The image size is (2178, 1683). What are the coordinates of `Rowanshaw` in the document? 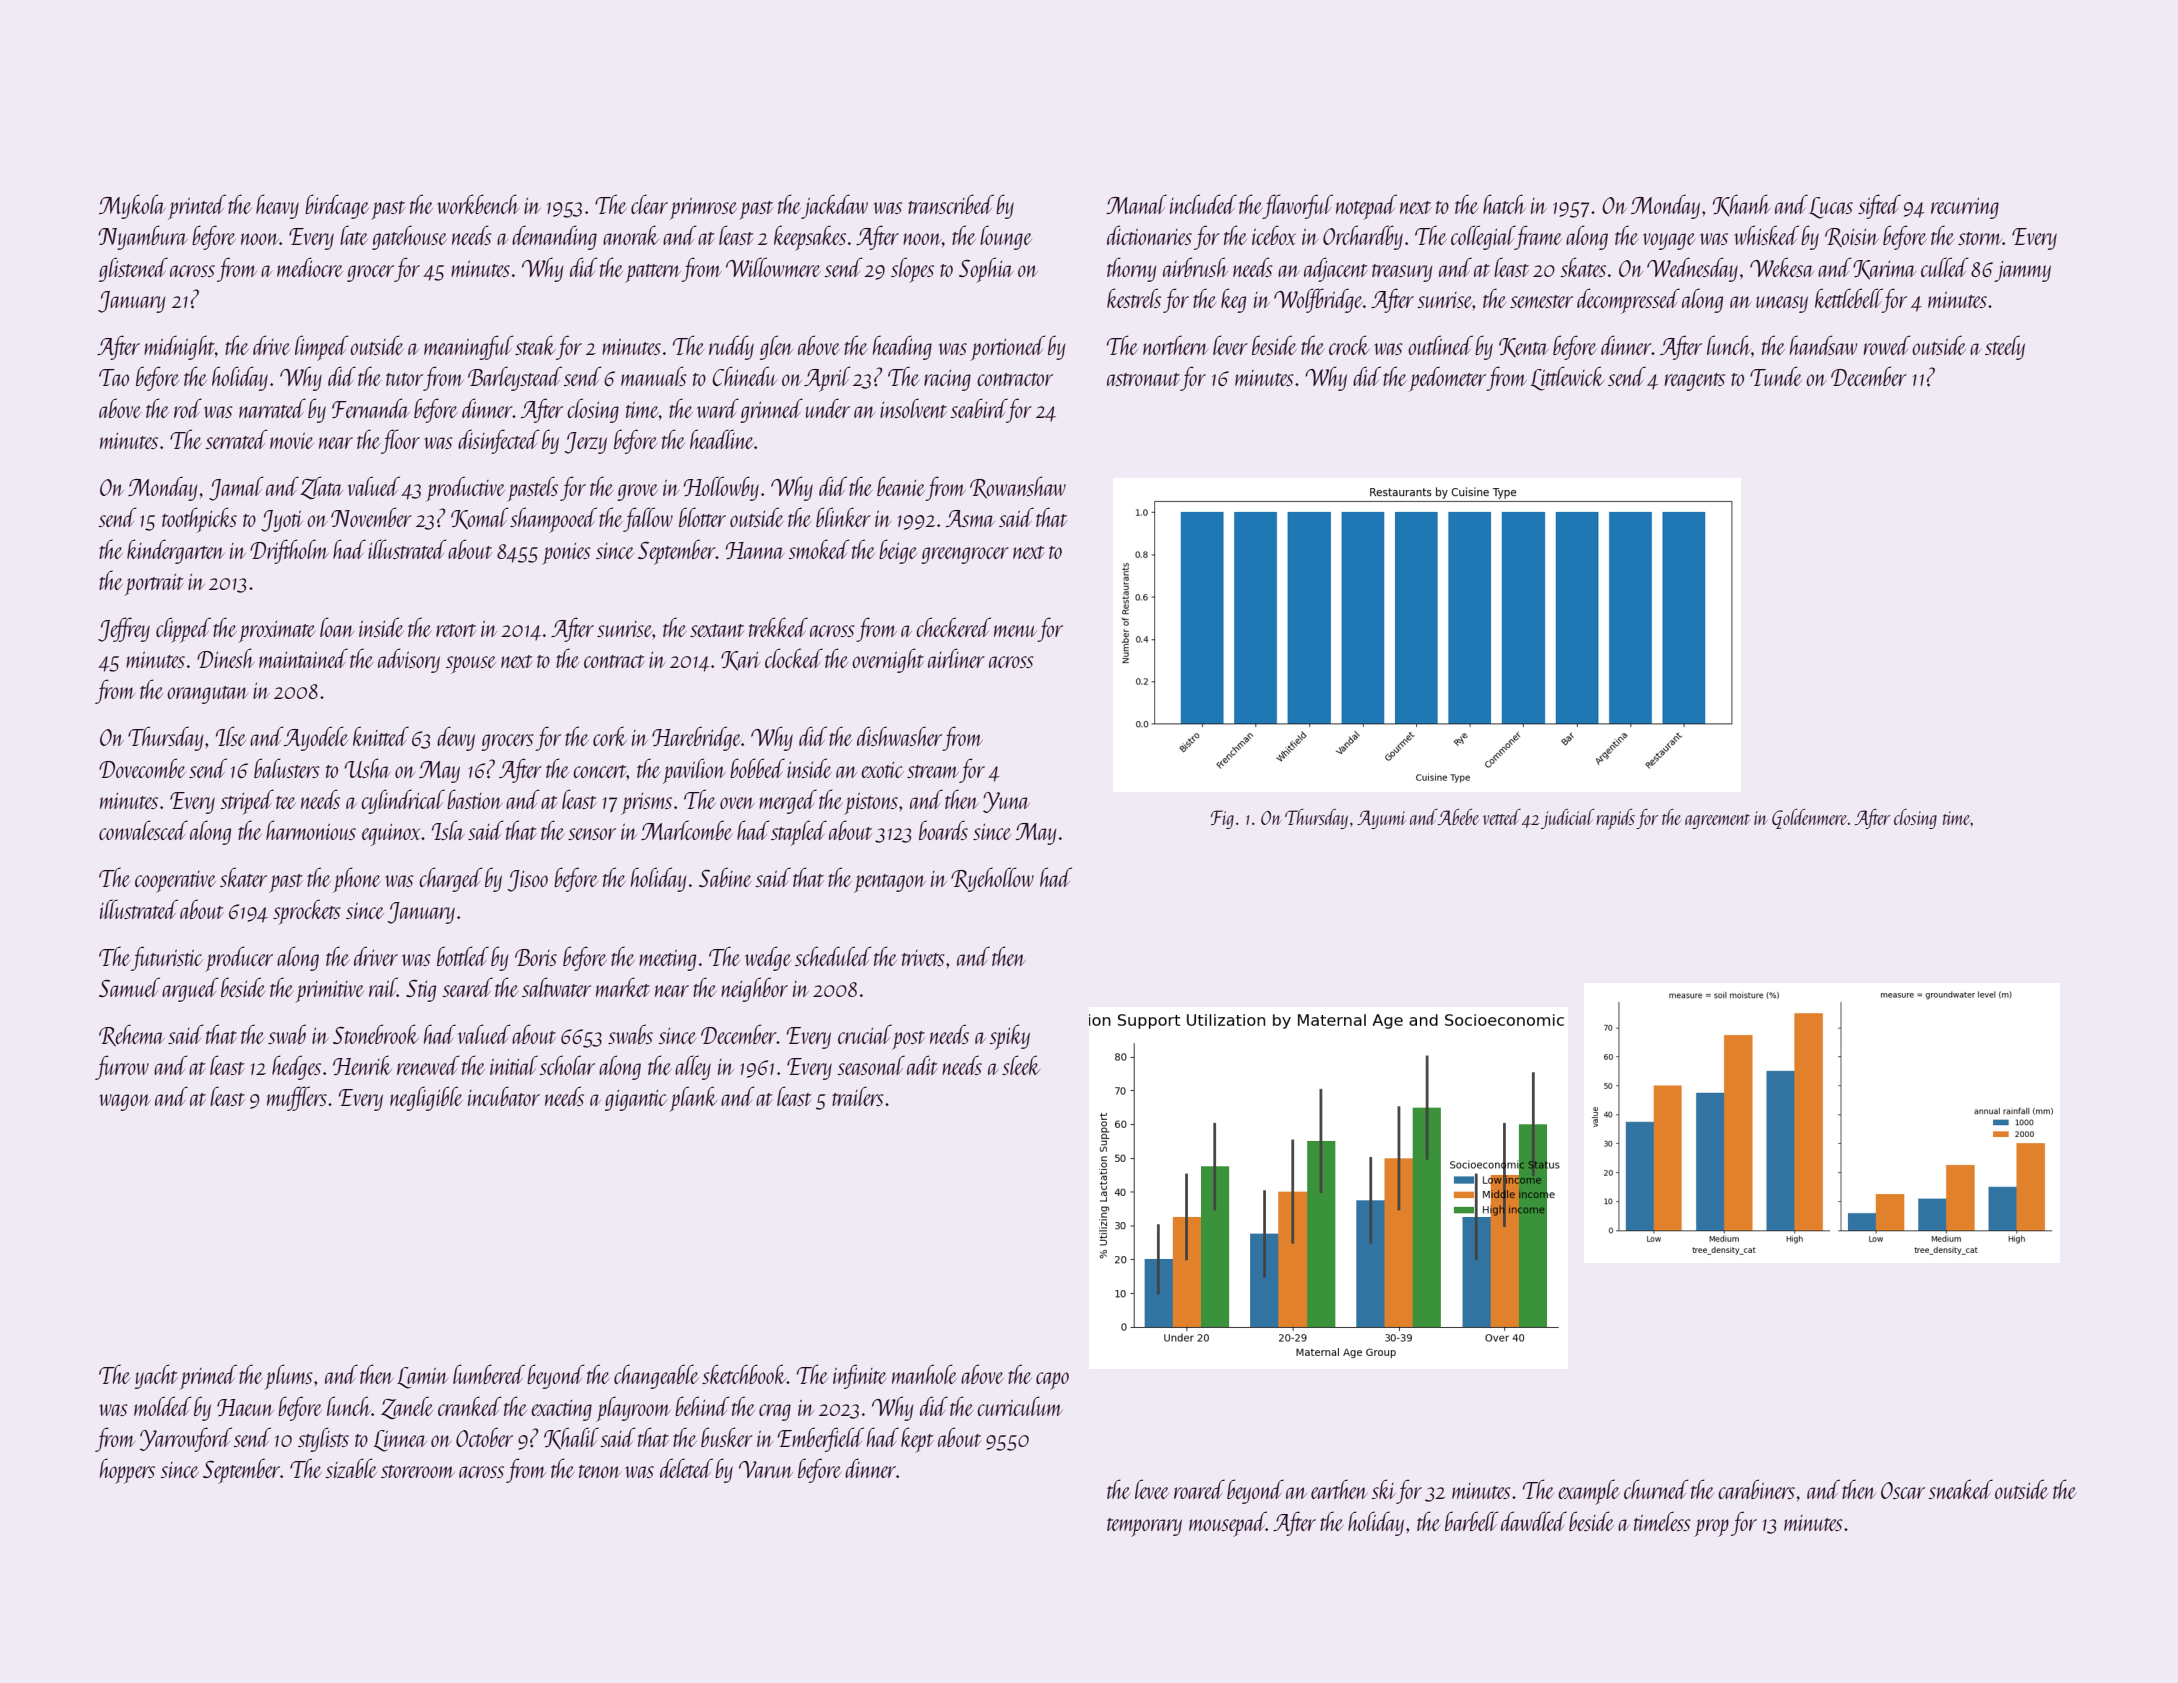 It's located at (1018, 487).
